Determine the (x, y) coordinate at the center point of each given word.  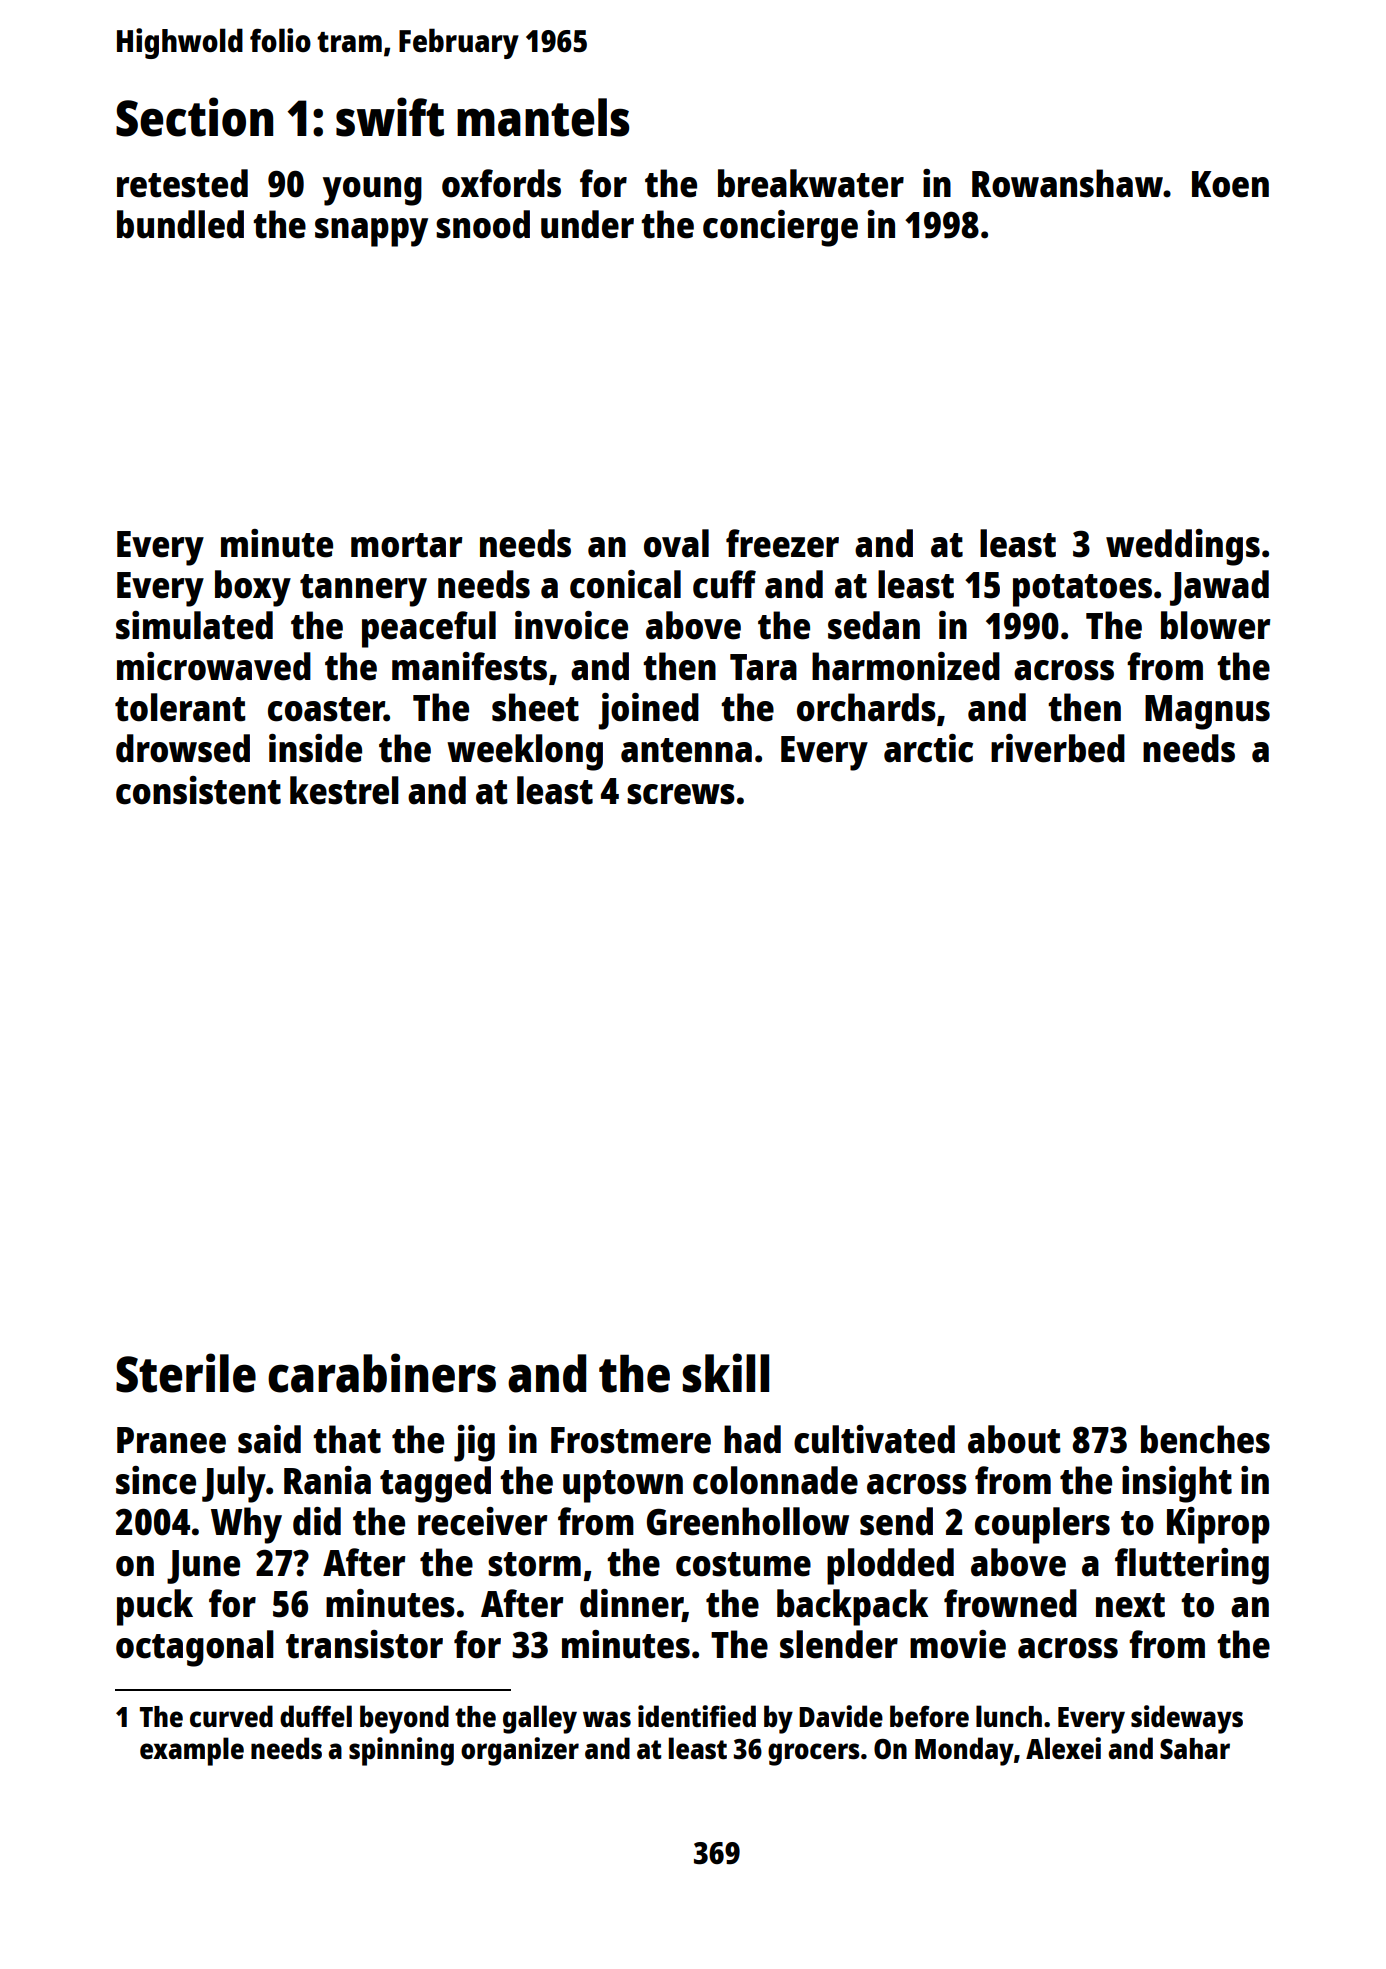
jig (474, 1443)
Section (194, 117)
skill (725, 1373)
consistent (198, 790)
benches (1205, 1439)
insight (1177, 1484)
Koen (1230, 184)
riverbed (1058, 748)
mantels (543, 117)
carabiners (382, 1373)
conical (625, 584)
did (317, 1521)
